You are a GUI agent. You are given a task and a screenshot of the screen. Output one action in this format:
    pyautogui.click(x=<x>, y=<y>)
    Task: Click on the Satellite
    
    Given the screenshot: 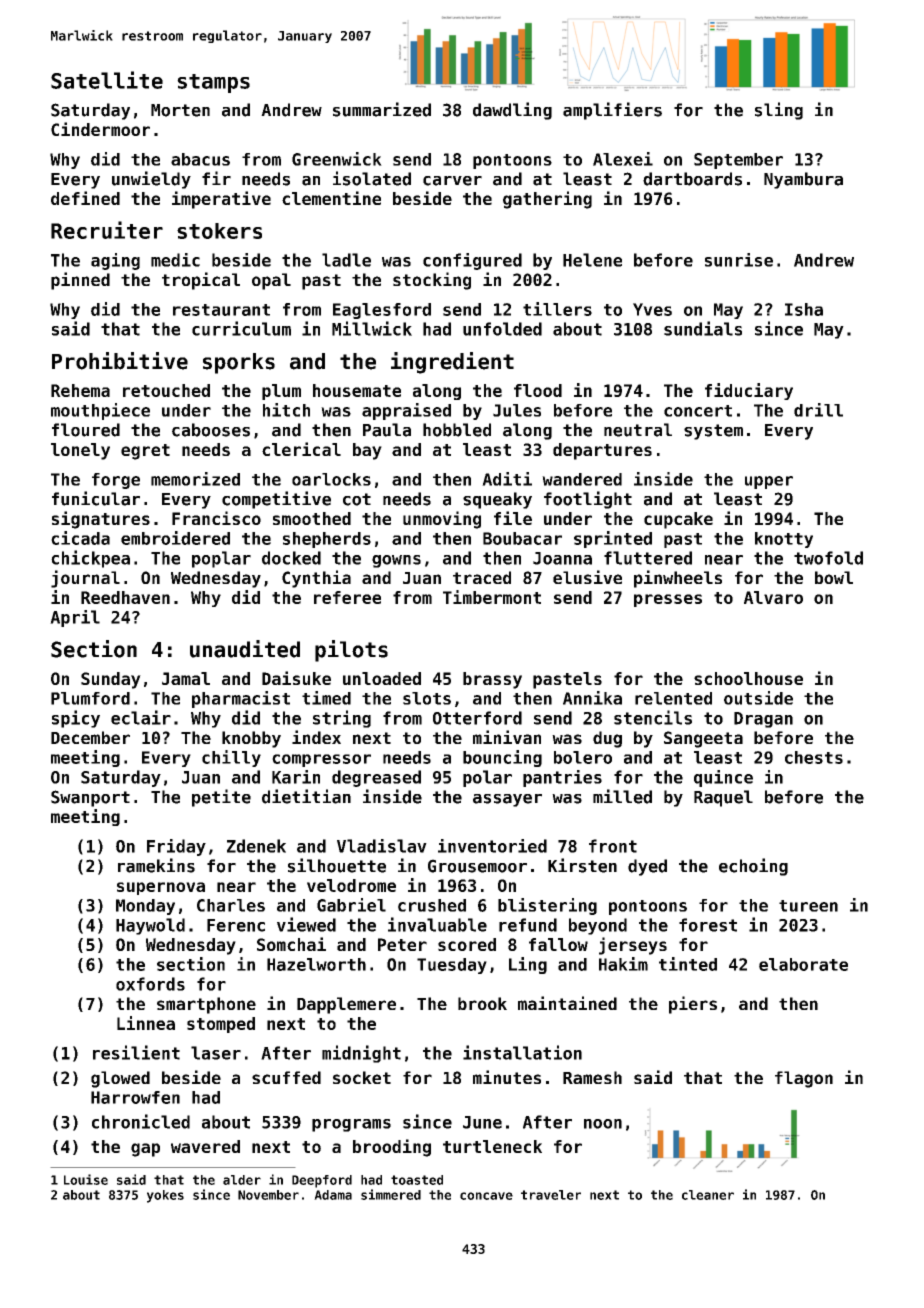 What is the action you would take?
    pyautogui.click(x=107, y=80)
